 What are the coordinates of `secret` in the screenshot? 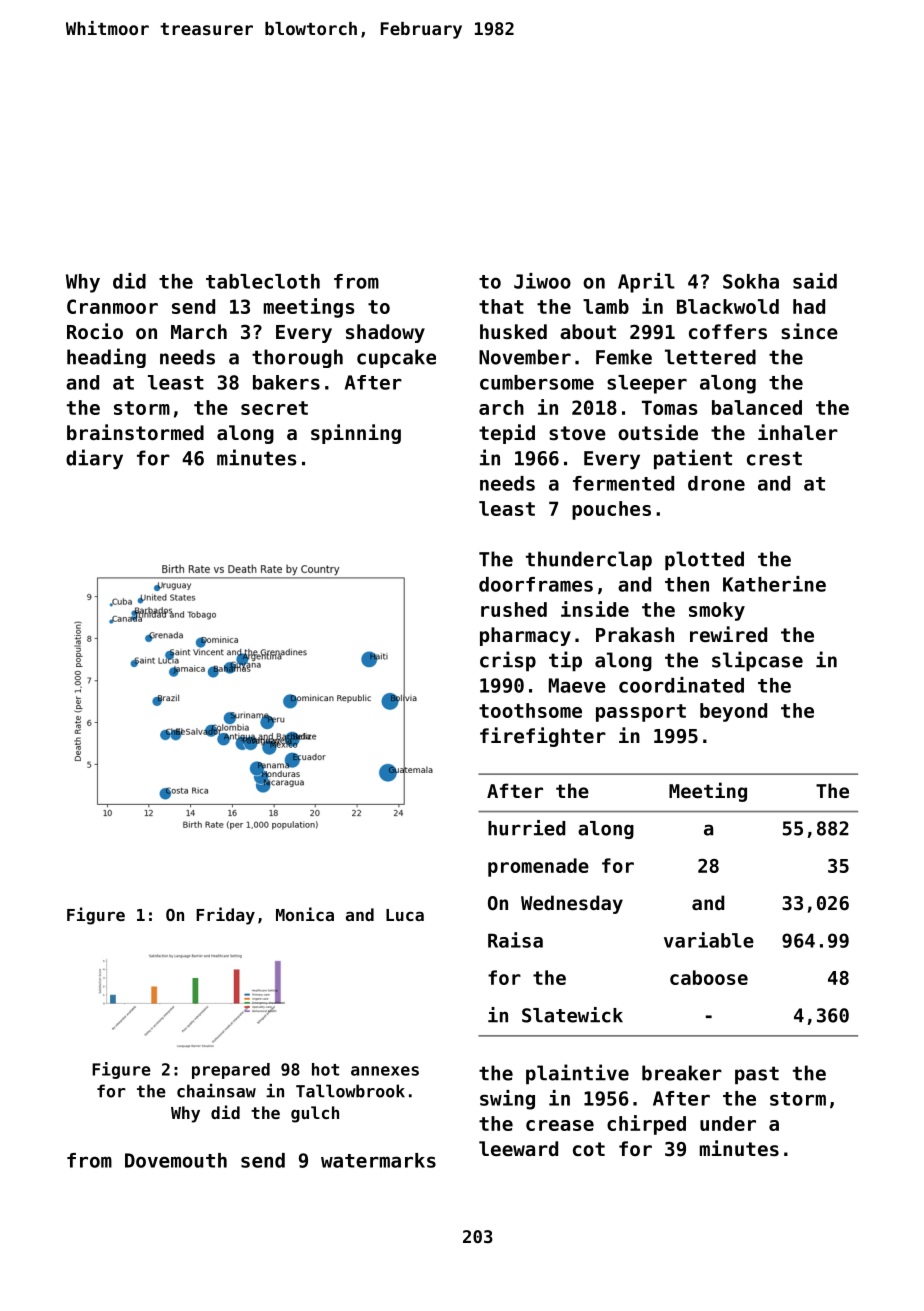 It's located at (274, 408).
